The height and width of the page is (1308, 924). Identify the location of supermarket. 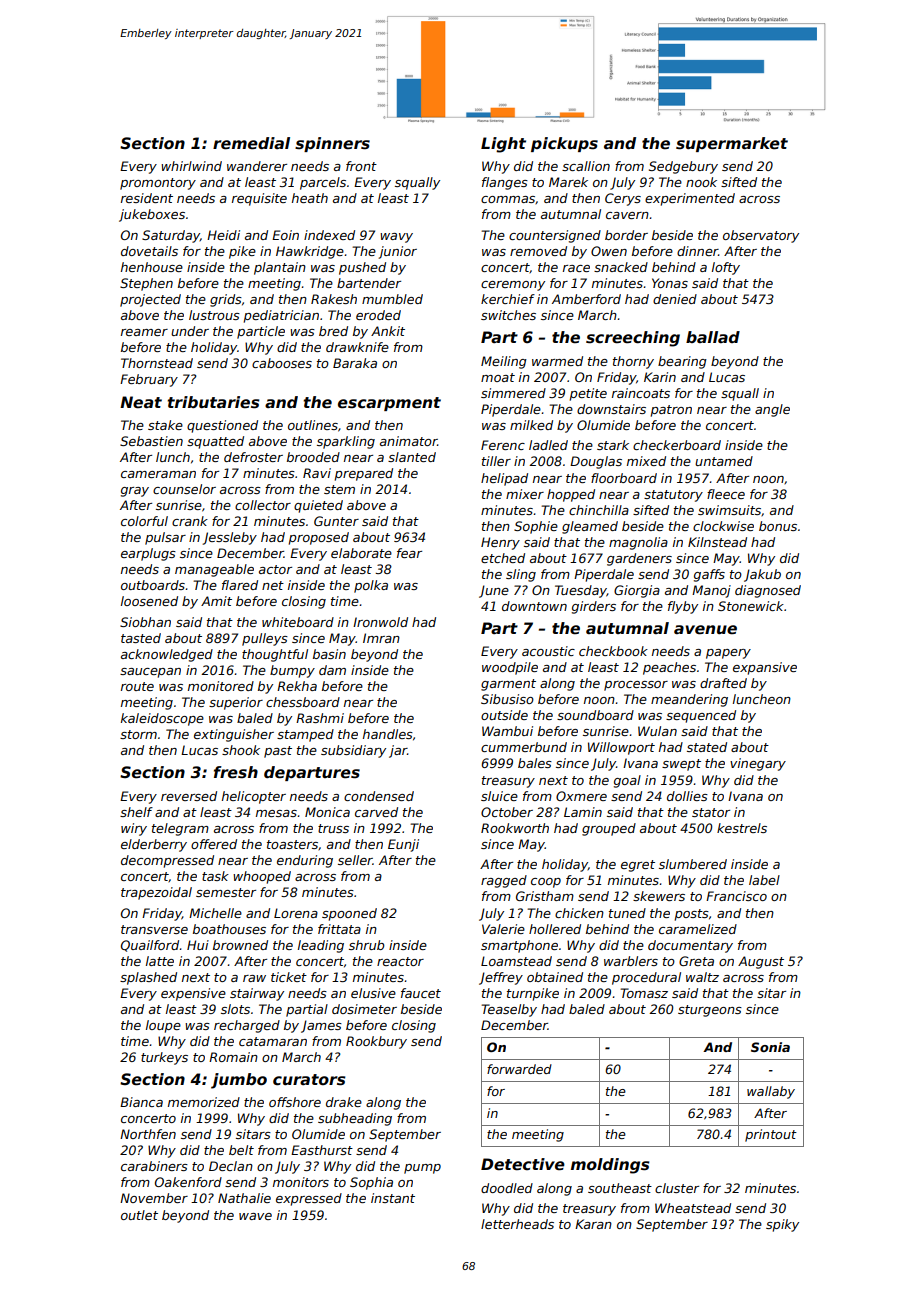
(732, 144).
